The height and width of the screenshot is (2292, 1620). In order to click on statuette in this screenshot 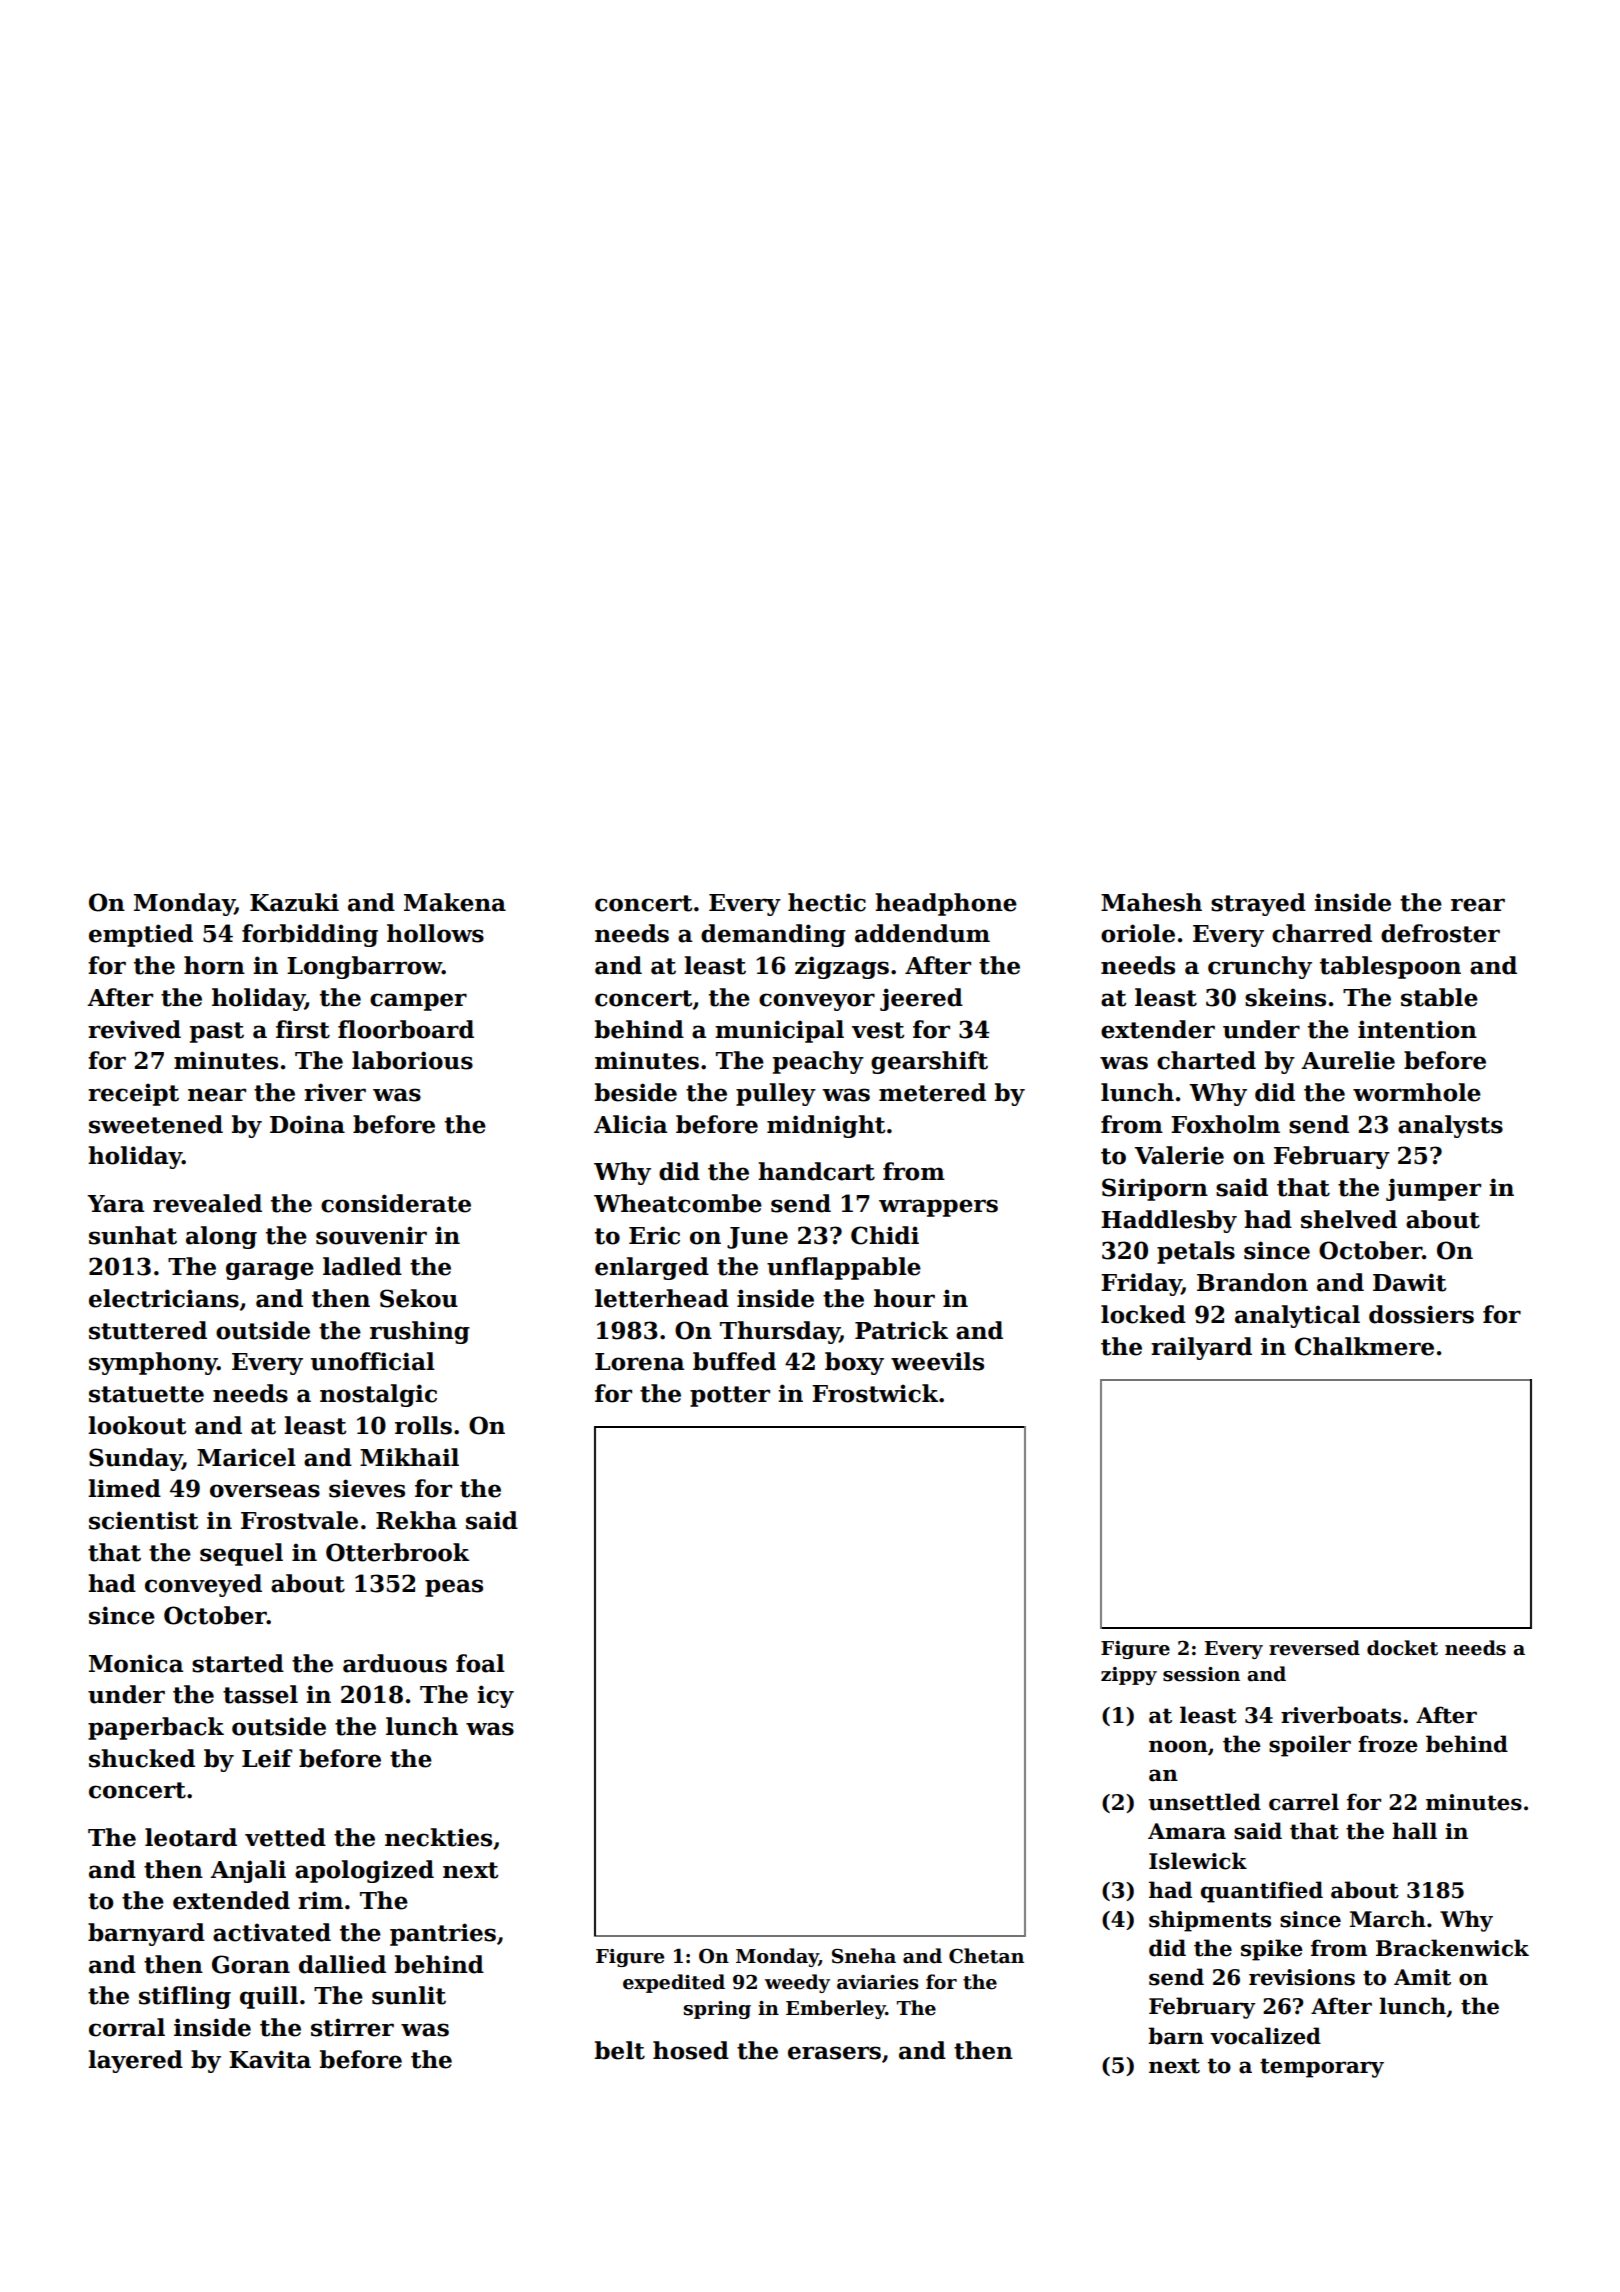, I will do `click(146, 1394)`.
